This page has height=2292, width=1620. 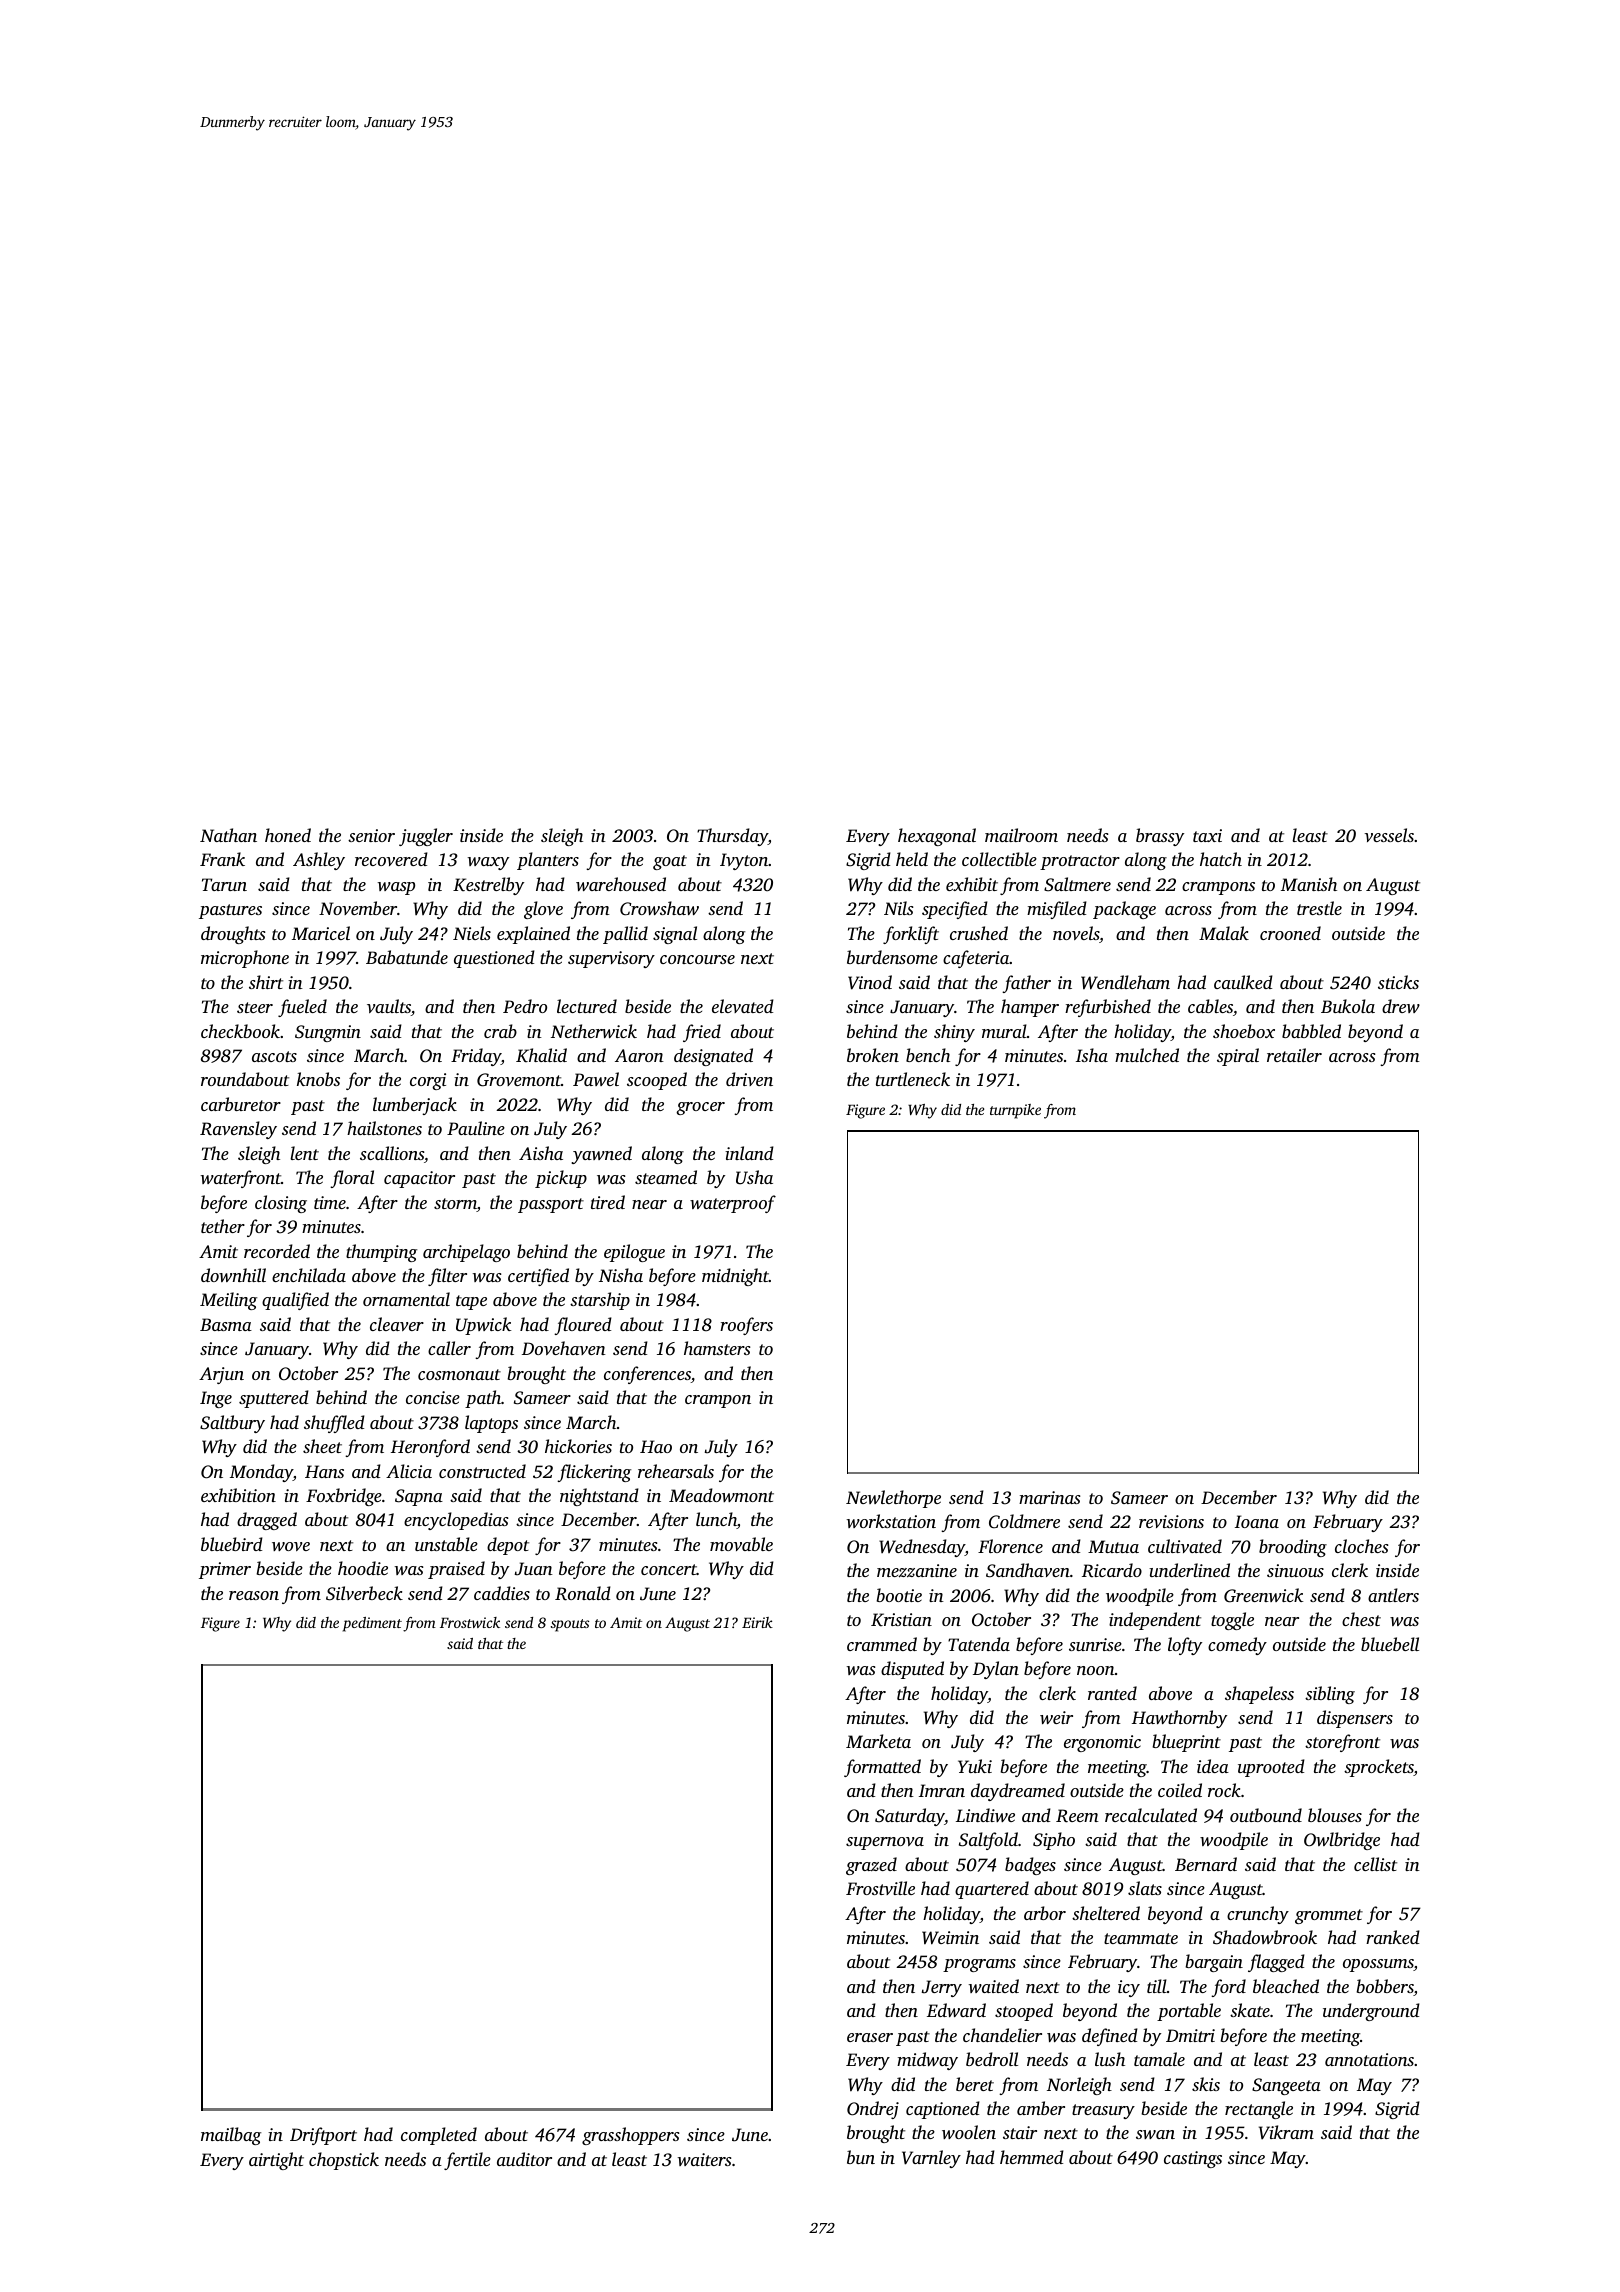 I want to click on retailer, so click(x=1294, y=1055).
